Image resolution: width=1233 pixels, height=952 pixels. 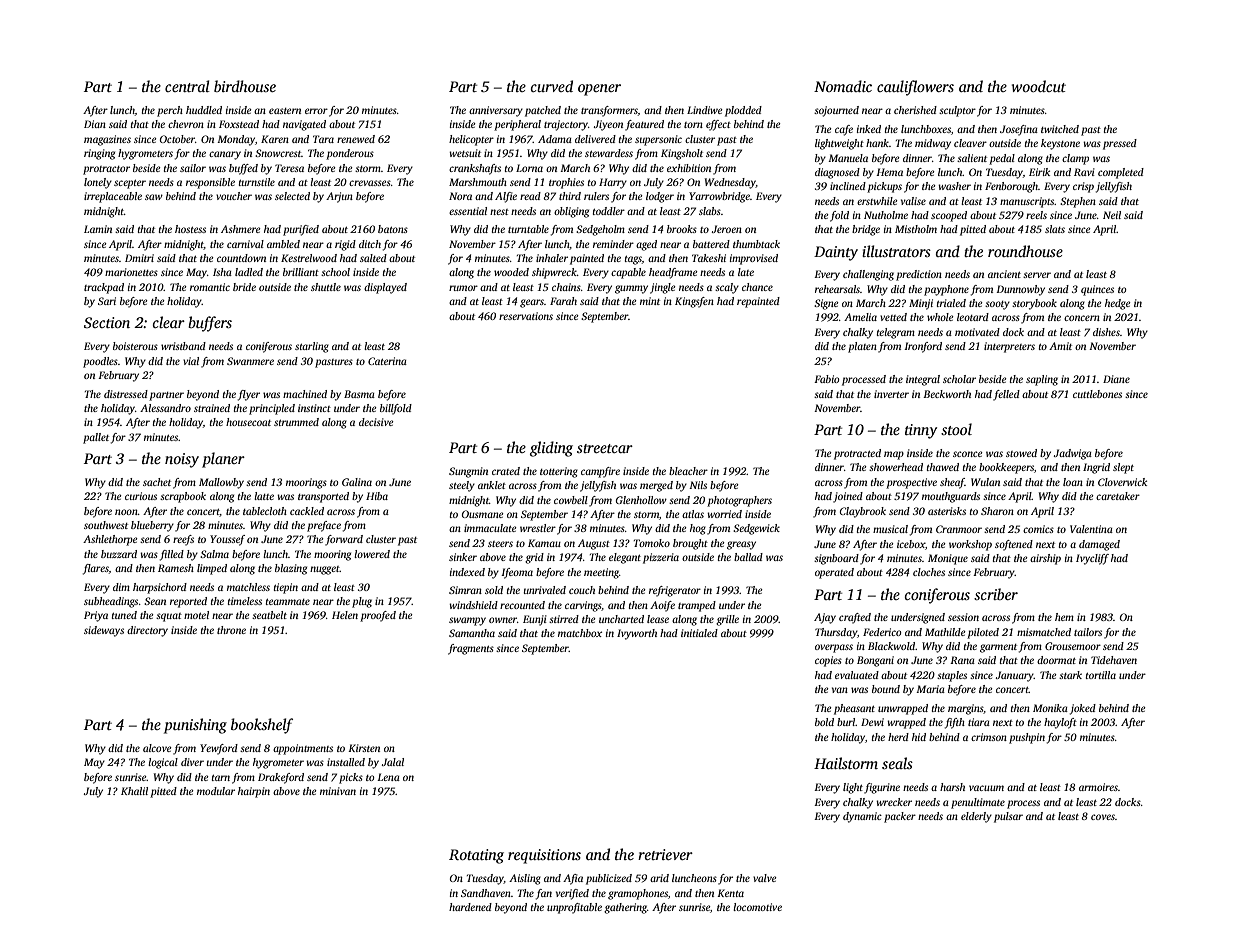 I want to click on woodcut, so click(x=1039, y=86).
